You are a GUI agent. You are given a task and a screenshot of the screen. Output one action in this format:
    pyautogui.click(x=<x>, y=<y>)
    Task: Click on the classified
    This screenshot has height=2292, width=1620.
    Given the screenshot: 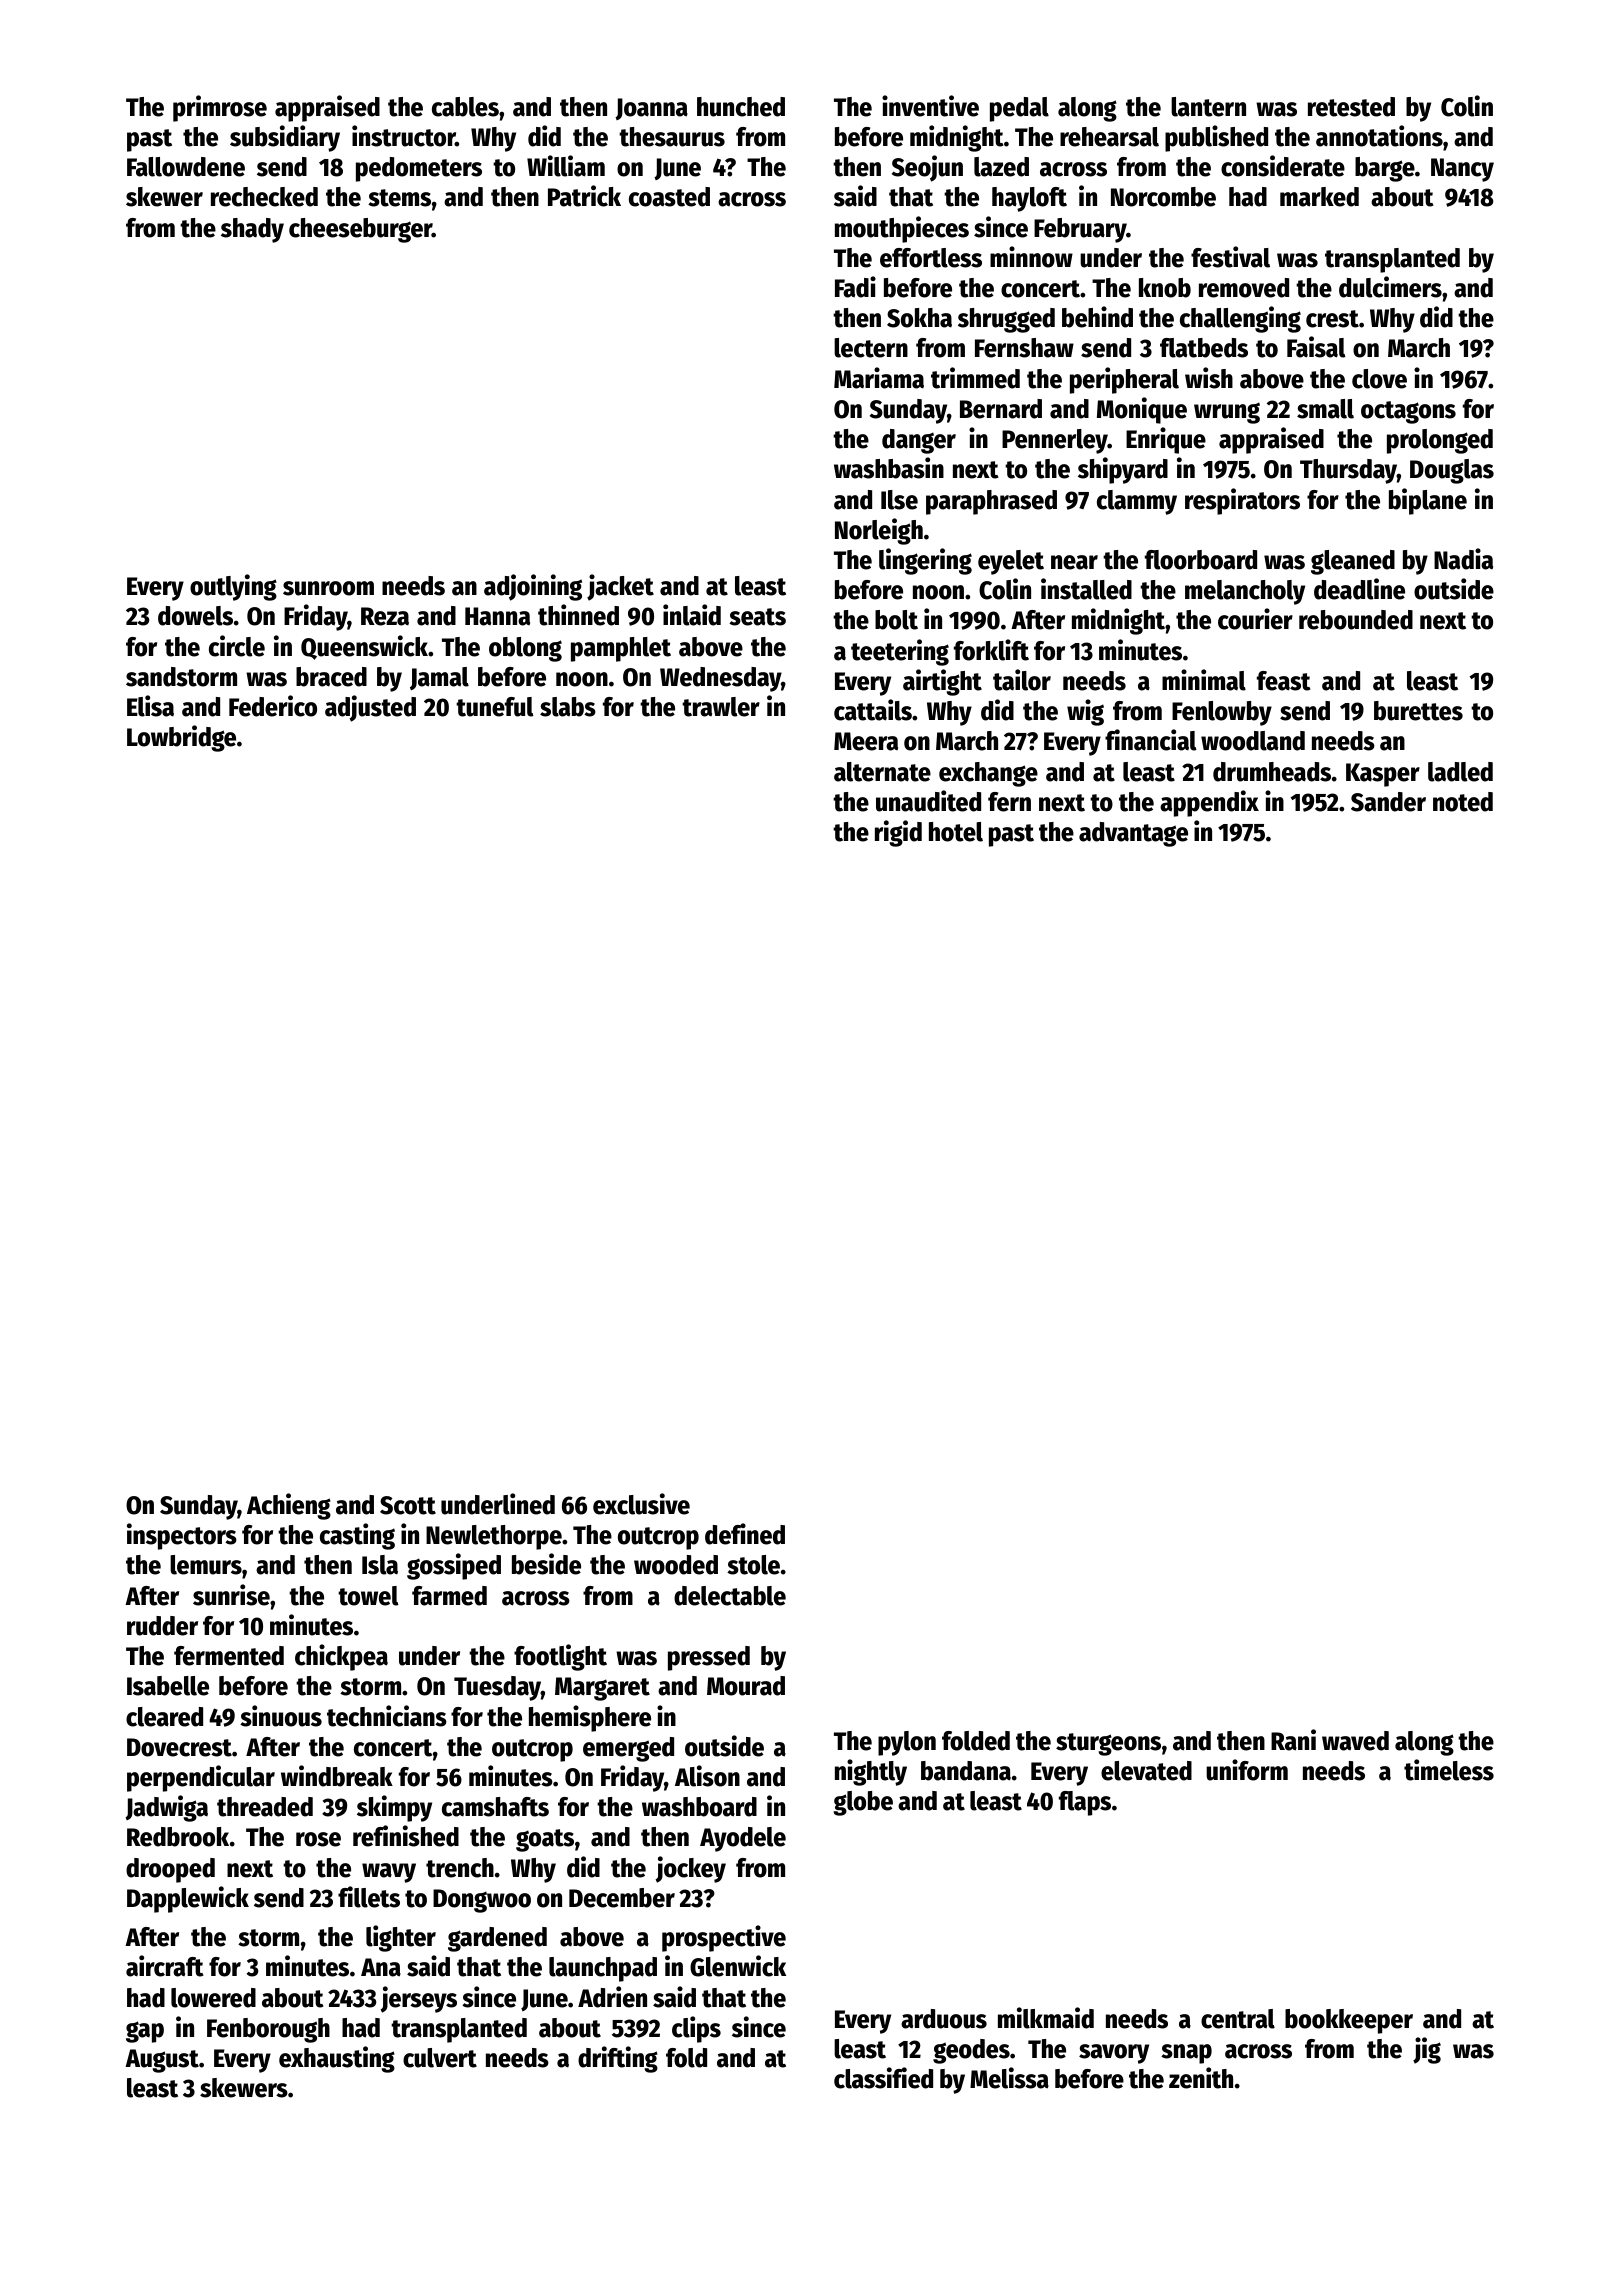 What is the action you would take?
    pyautogui.click(x=883, y=2078)
